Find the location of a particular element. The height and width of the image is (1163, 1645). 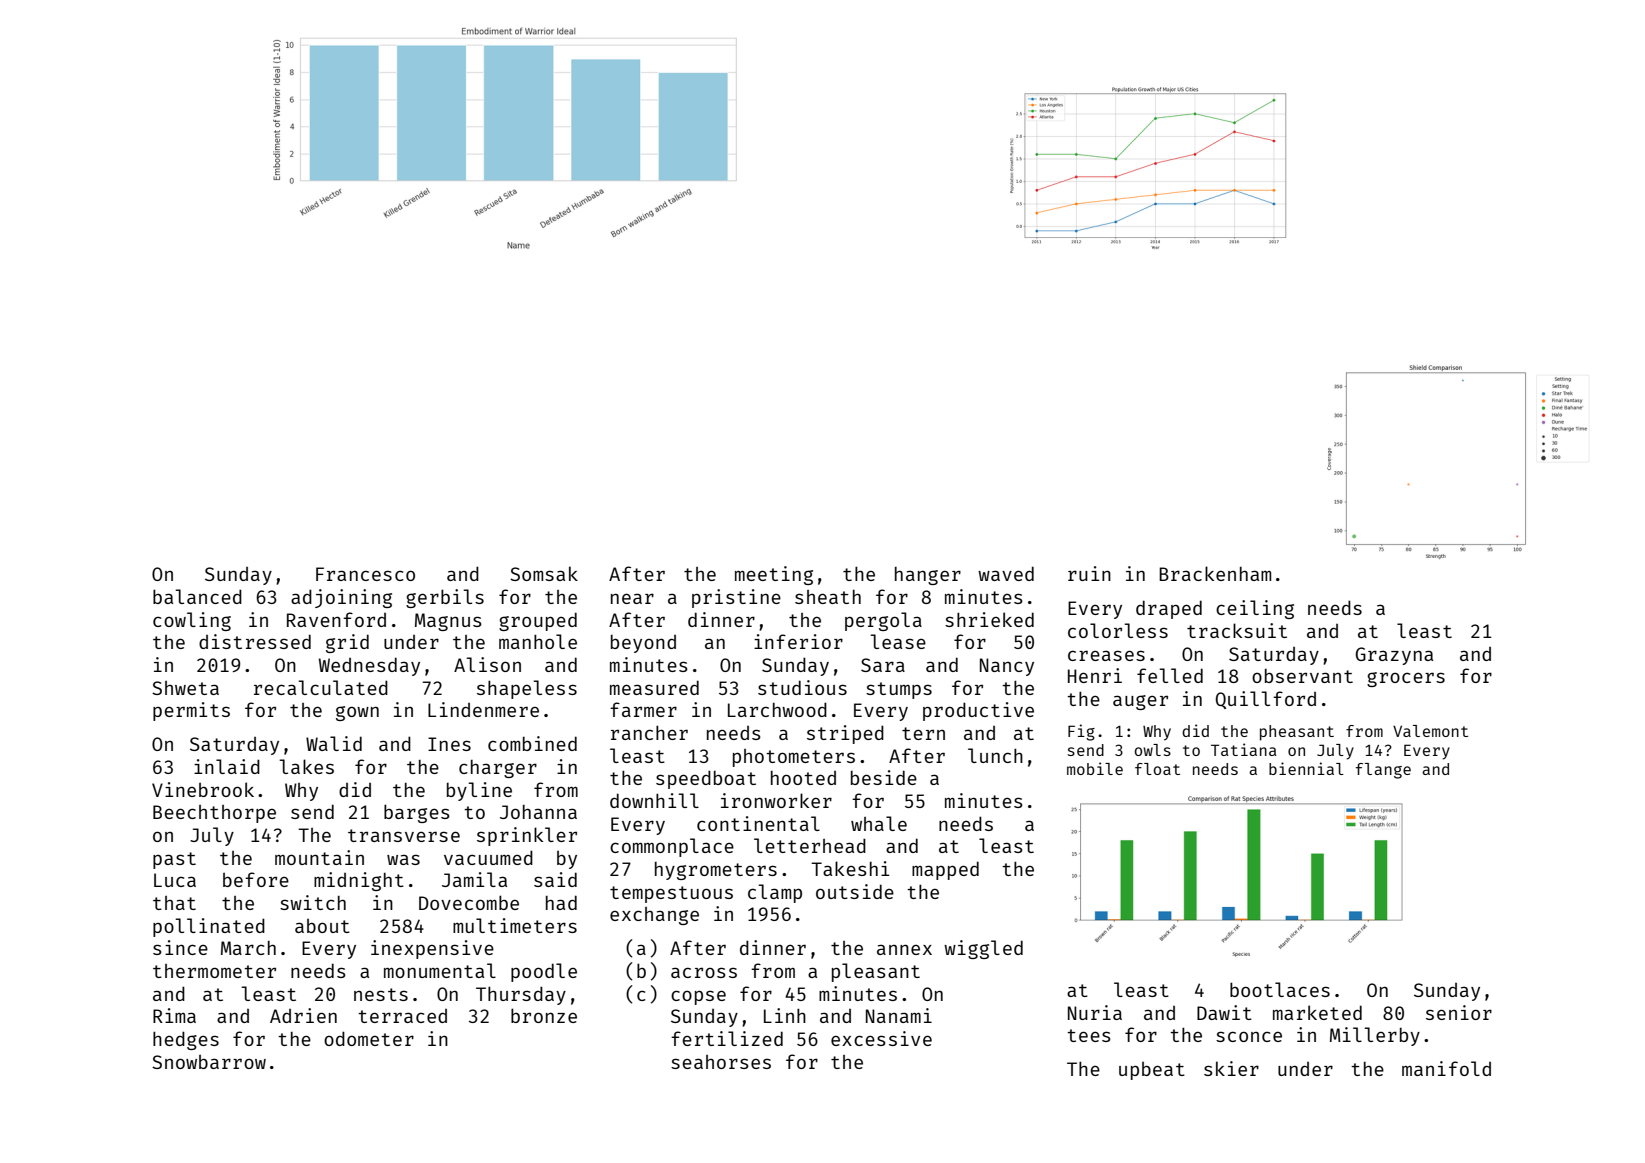

Grazyna is located at coordinates (1394, 656).
